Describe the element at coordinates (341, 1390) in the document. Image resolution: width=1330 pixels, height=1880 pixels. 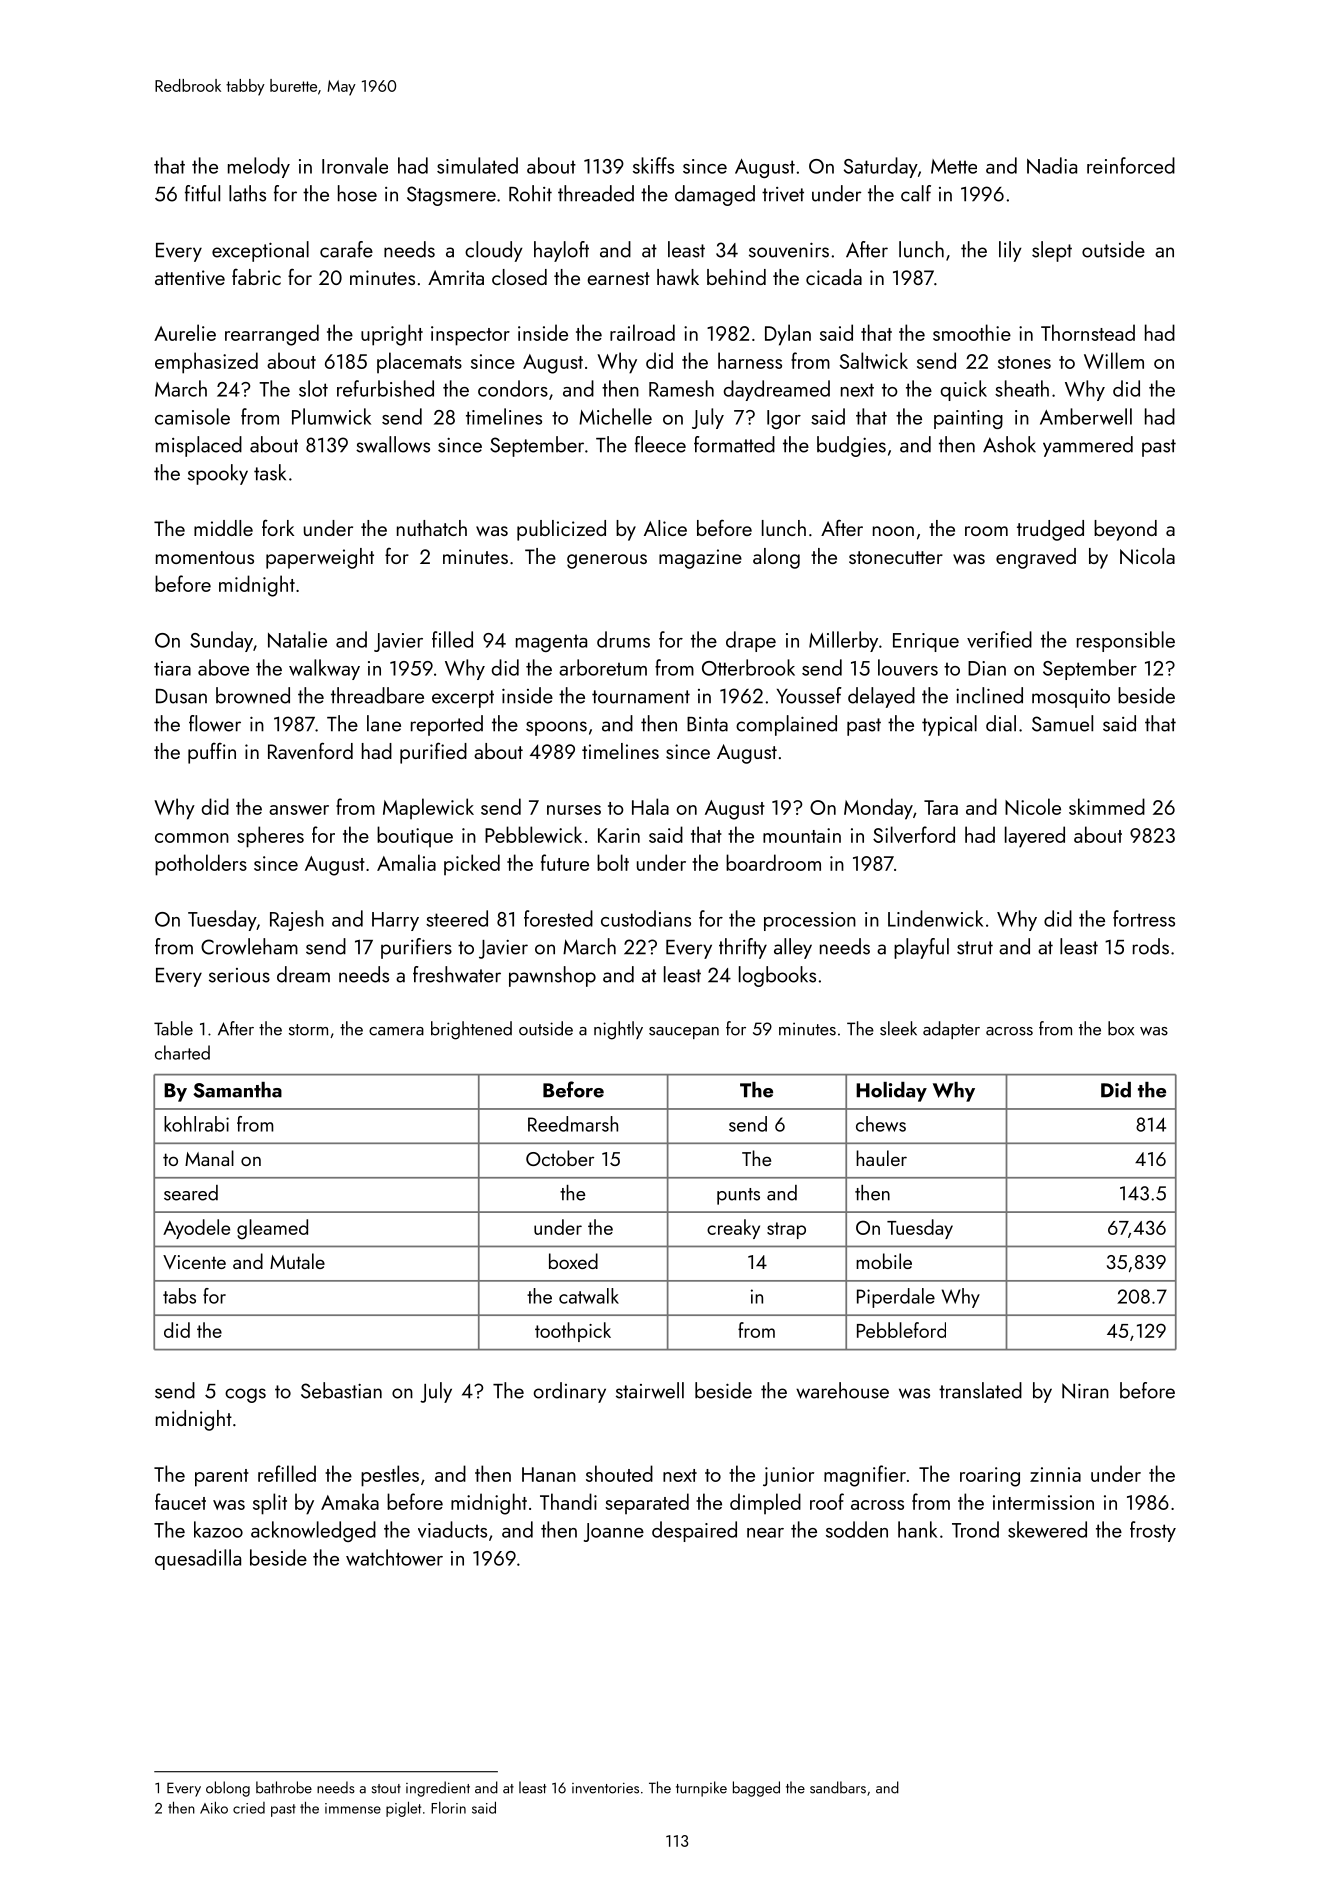
I see `Sebastian` at that location.
